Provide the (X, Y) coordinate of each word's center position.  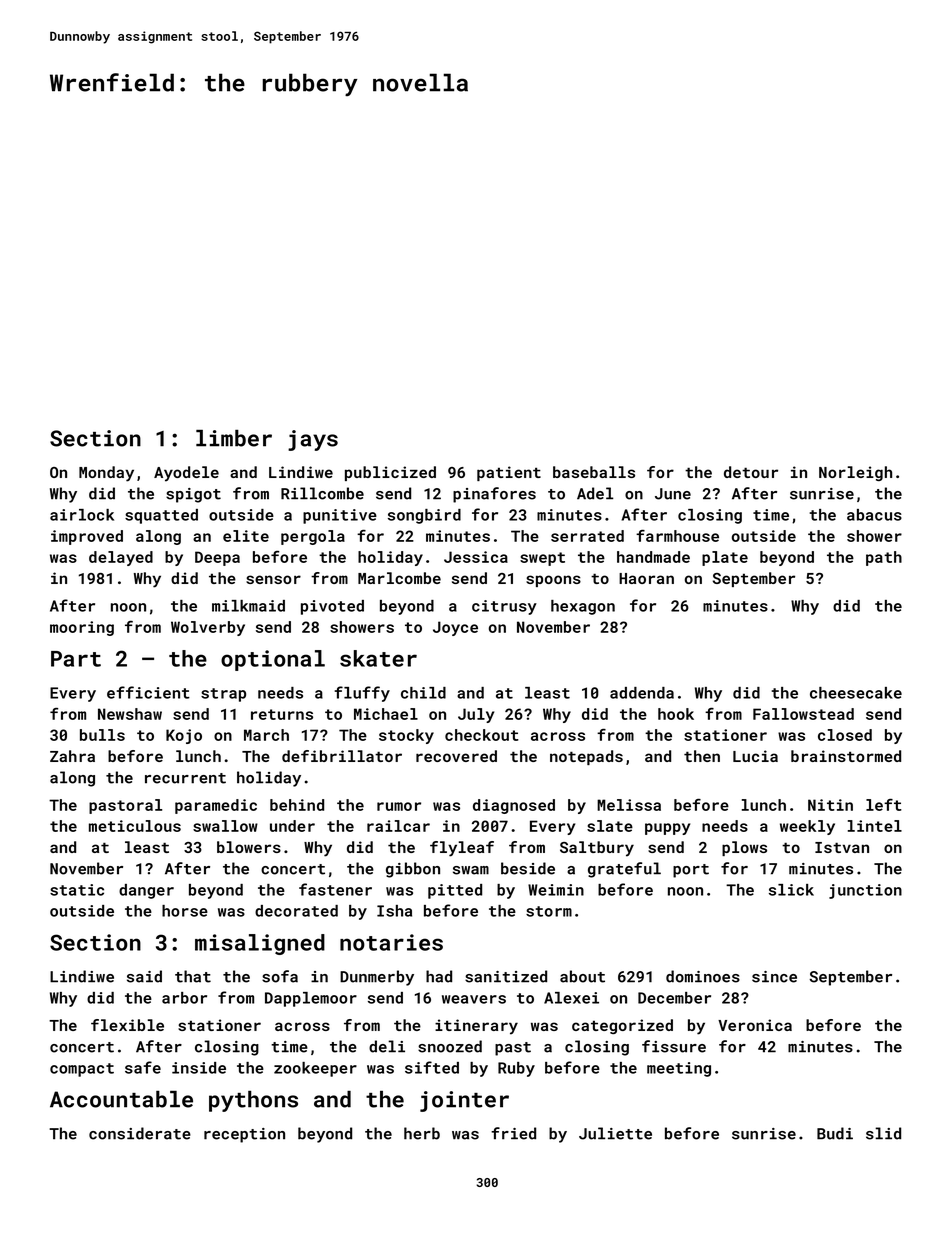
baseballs (594, 472)
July (476, 715)
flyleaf (462, 849)
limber (234, 438)
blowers (249, 847)
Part (76, 659)
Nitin (830, 805)
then (702, 756)
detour (751, 472)
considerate (140, 1133)
